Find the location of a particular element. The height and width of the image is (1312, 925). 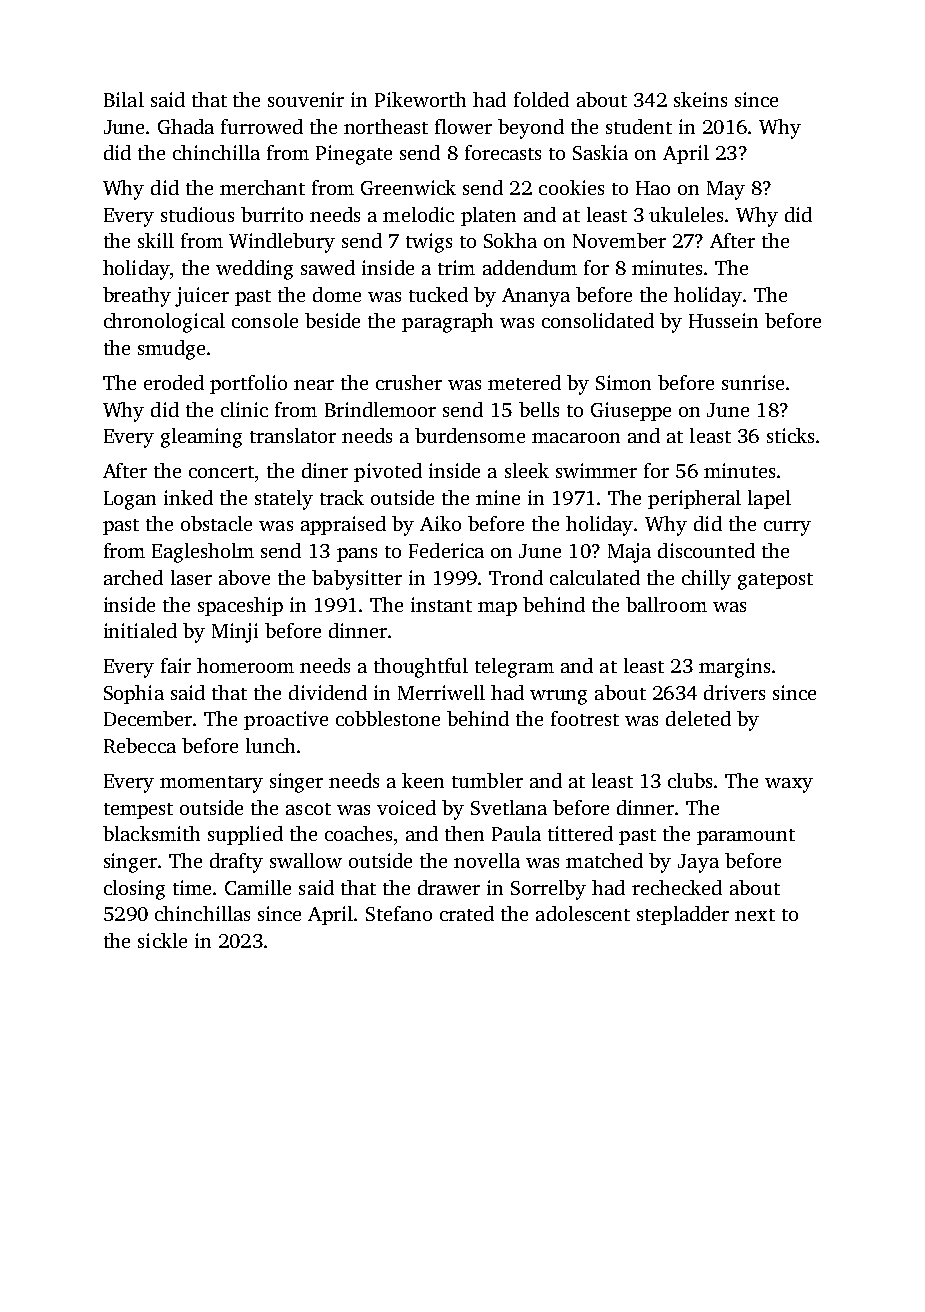

closing is located at coordinates (134, 890).
